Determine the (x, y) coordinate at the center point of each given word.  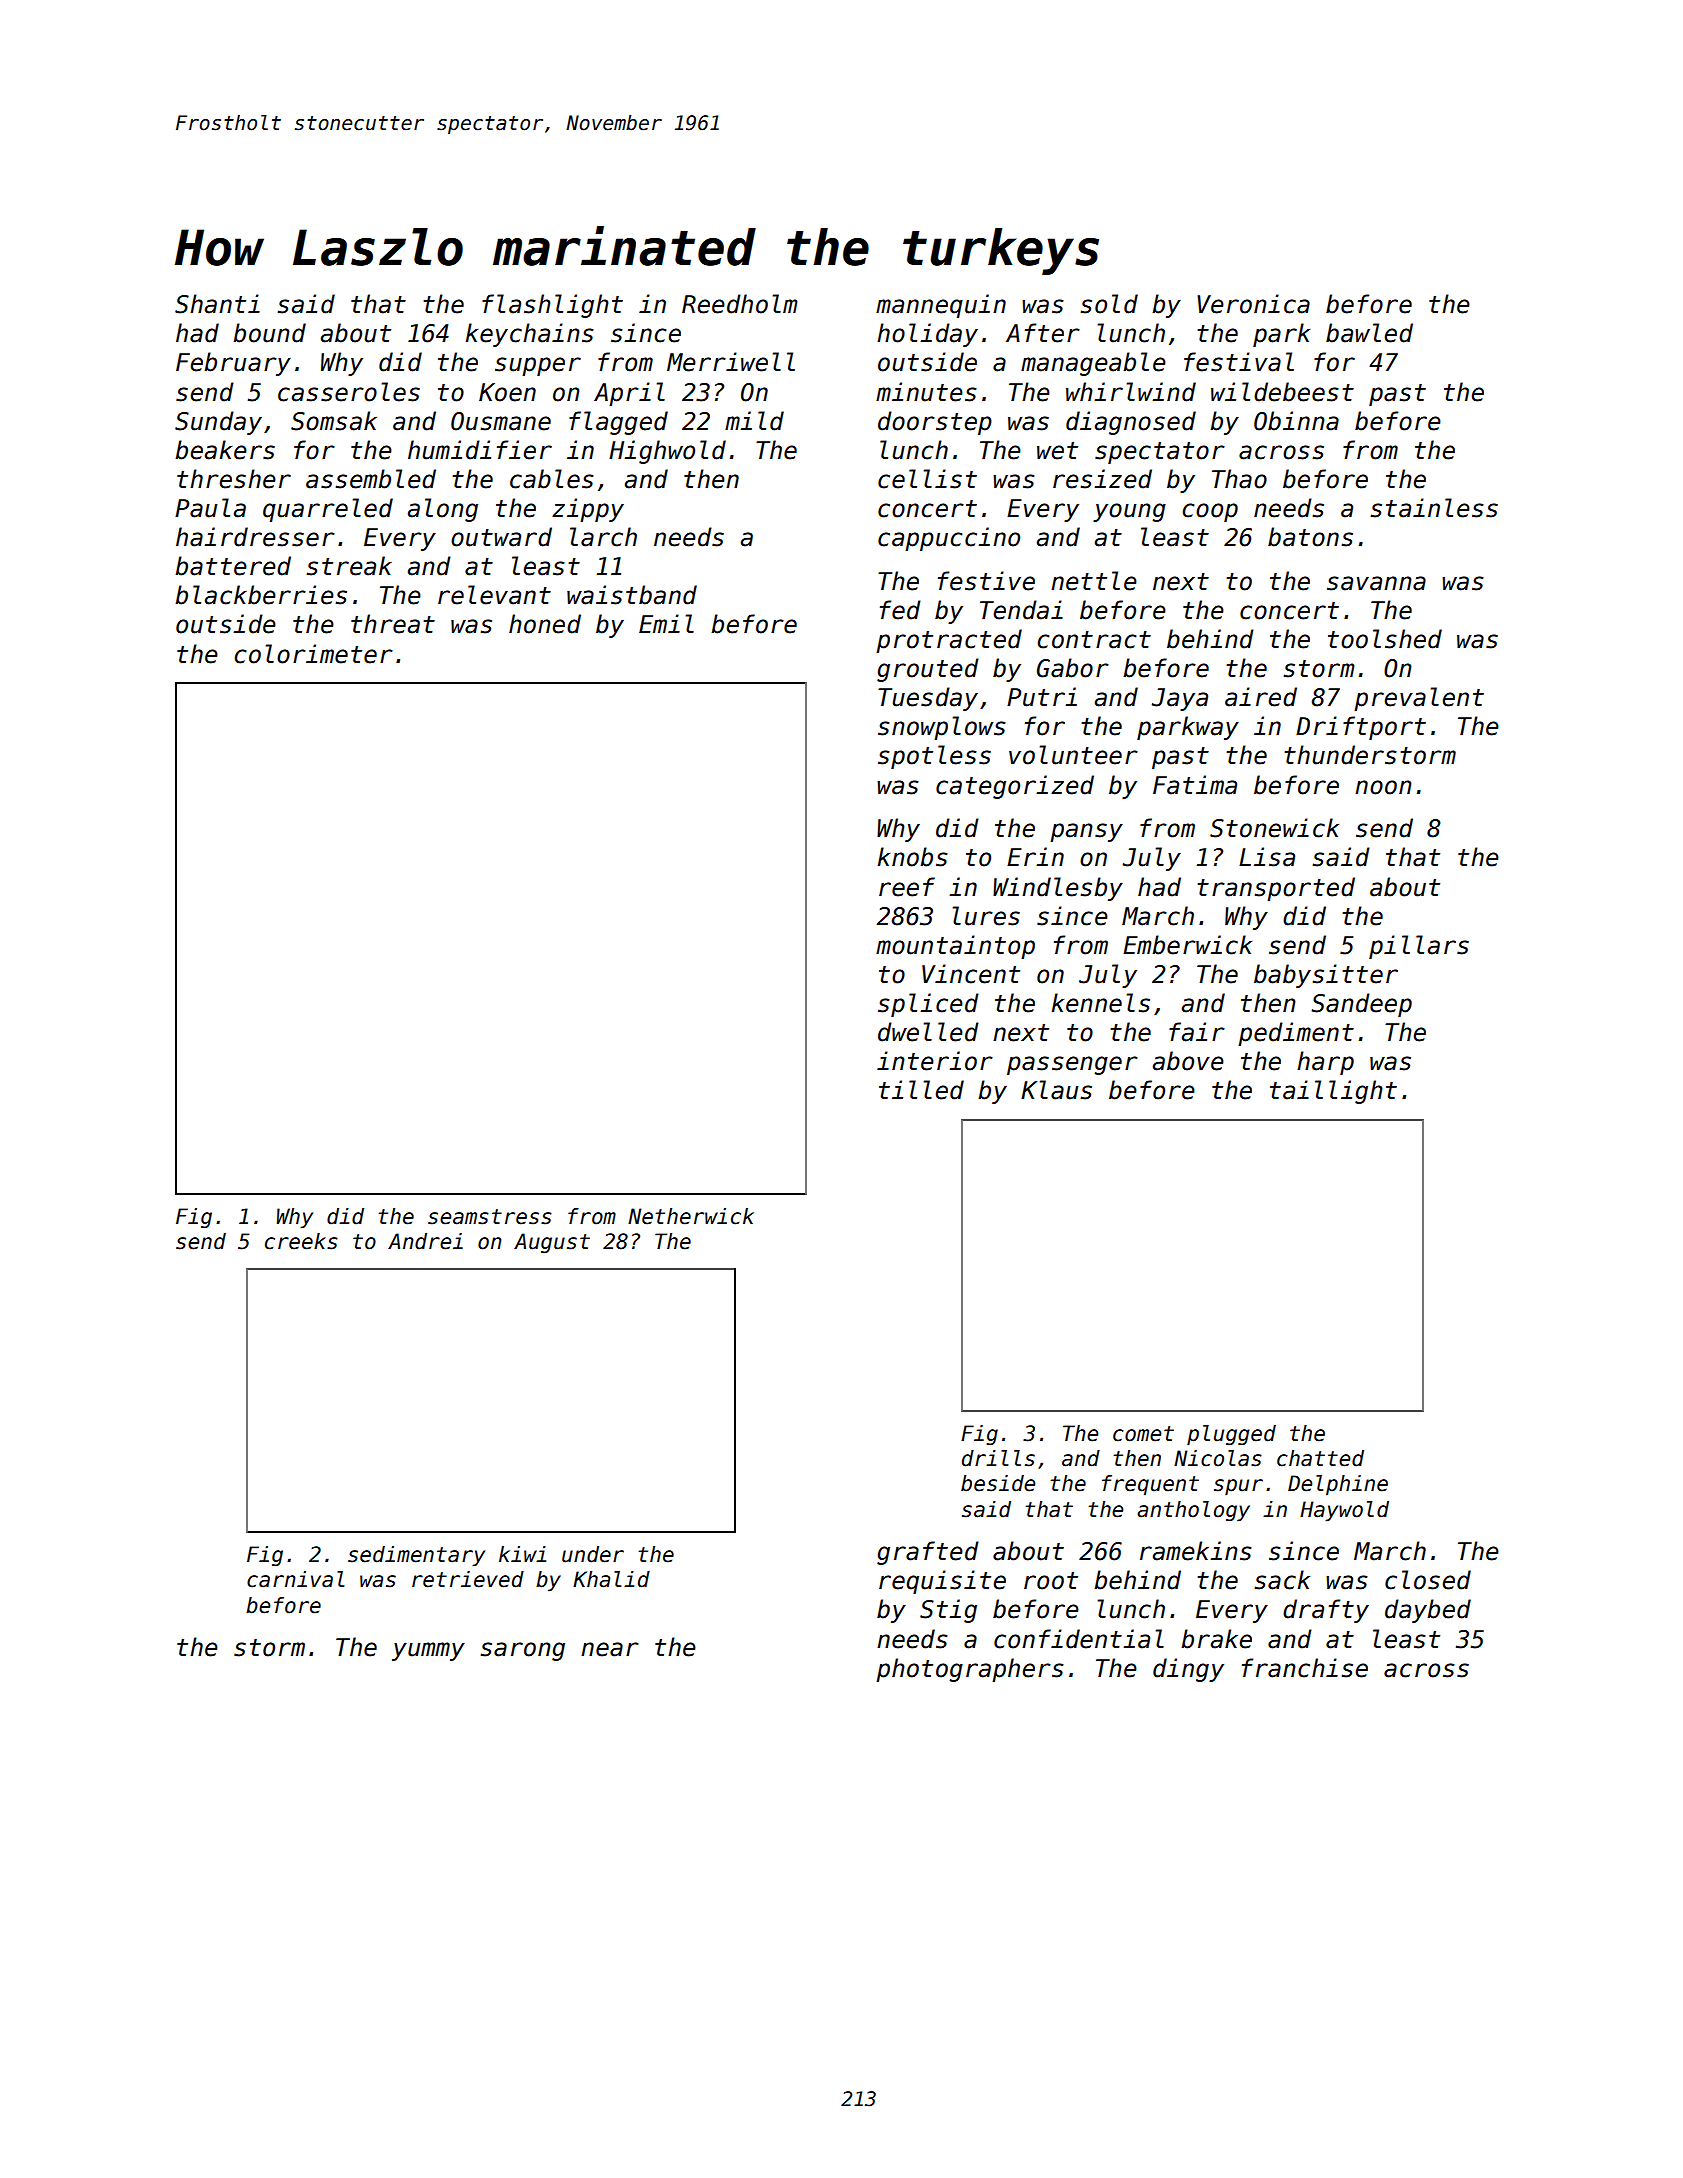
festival (1239, 362)
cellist (927, 479)
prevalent (1419, 699)
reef (907, 887)
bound (269, 333)
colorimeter (314, 654)
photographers (970, 1670)
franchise (1305, 1668)
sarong (523, 1651)
